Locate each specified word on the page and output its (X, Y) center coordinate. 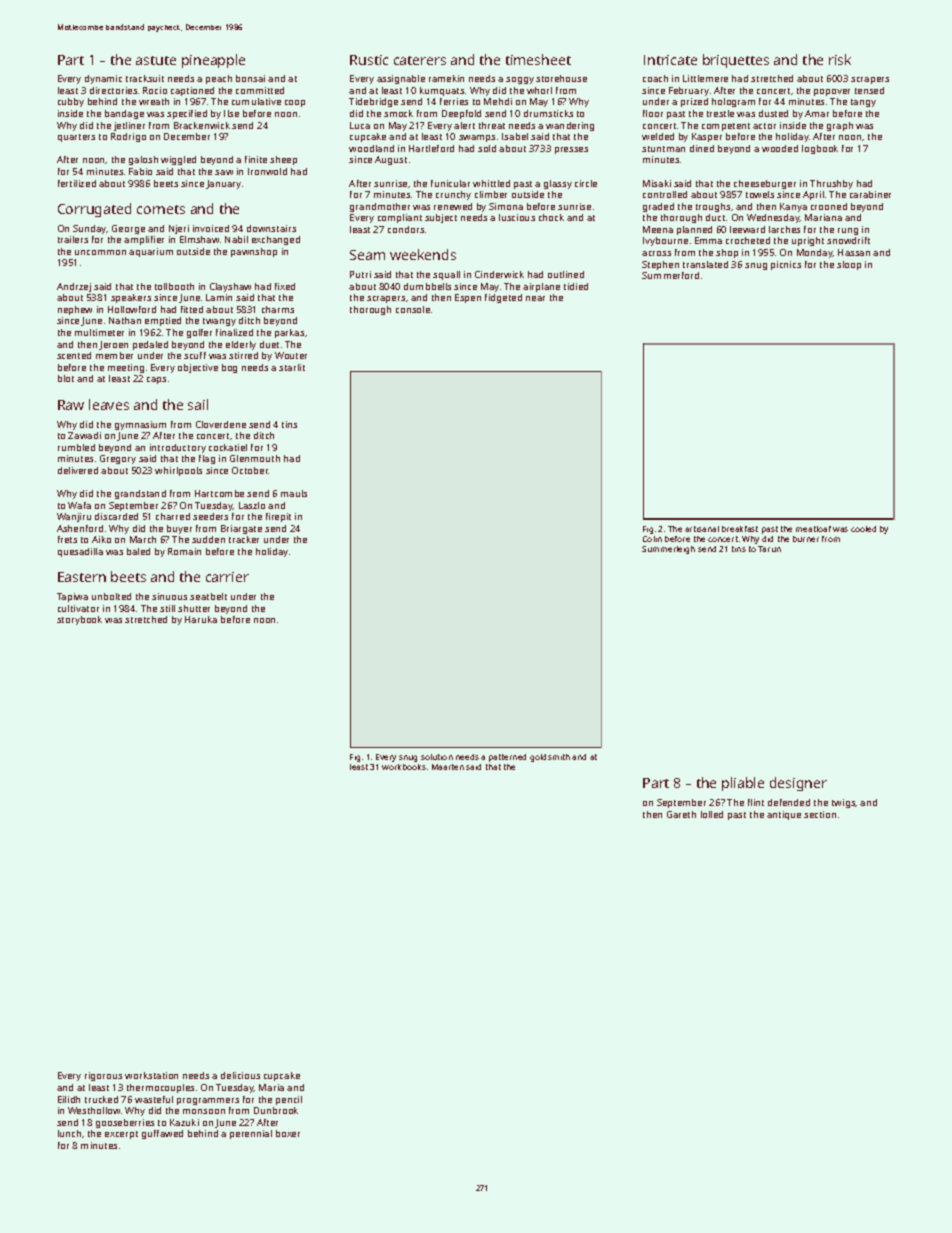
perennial (251, 1134)
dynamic (103, 79)
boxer (288, 1133)
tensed (869, 90)
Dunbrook (276, 1110)
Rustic (369, 60)
